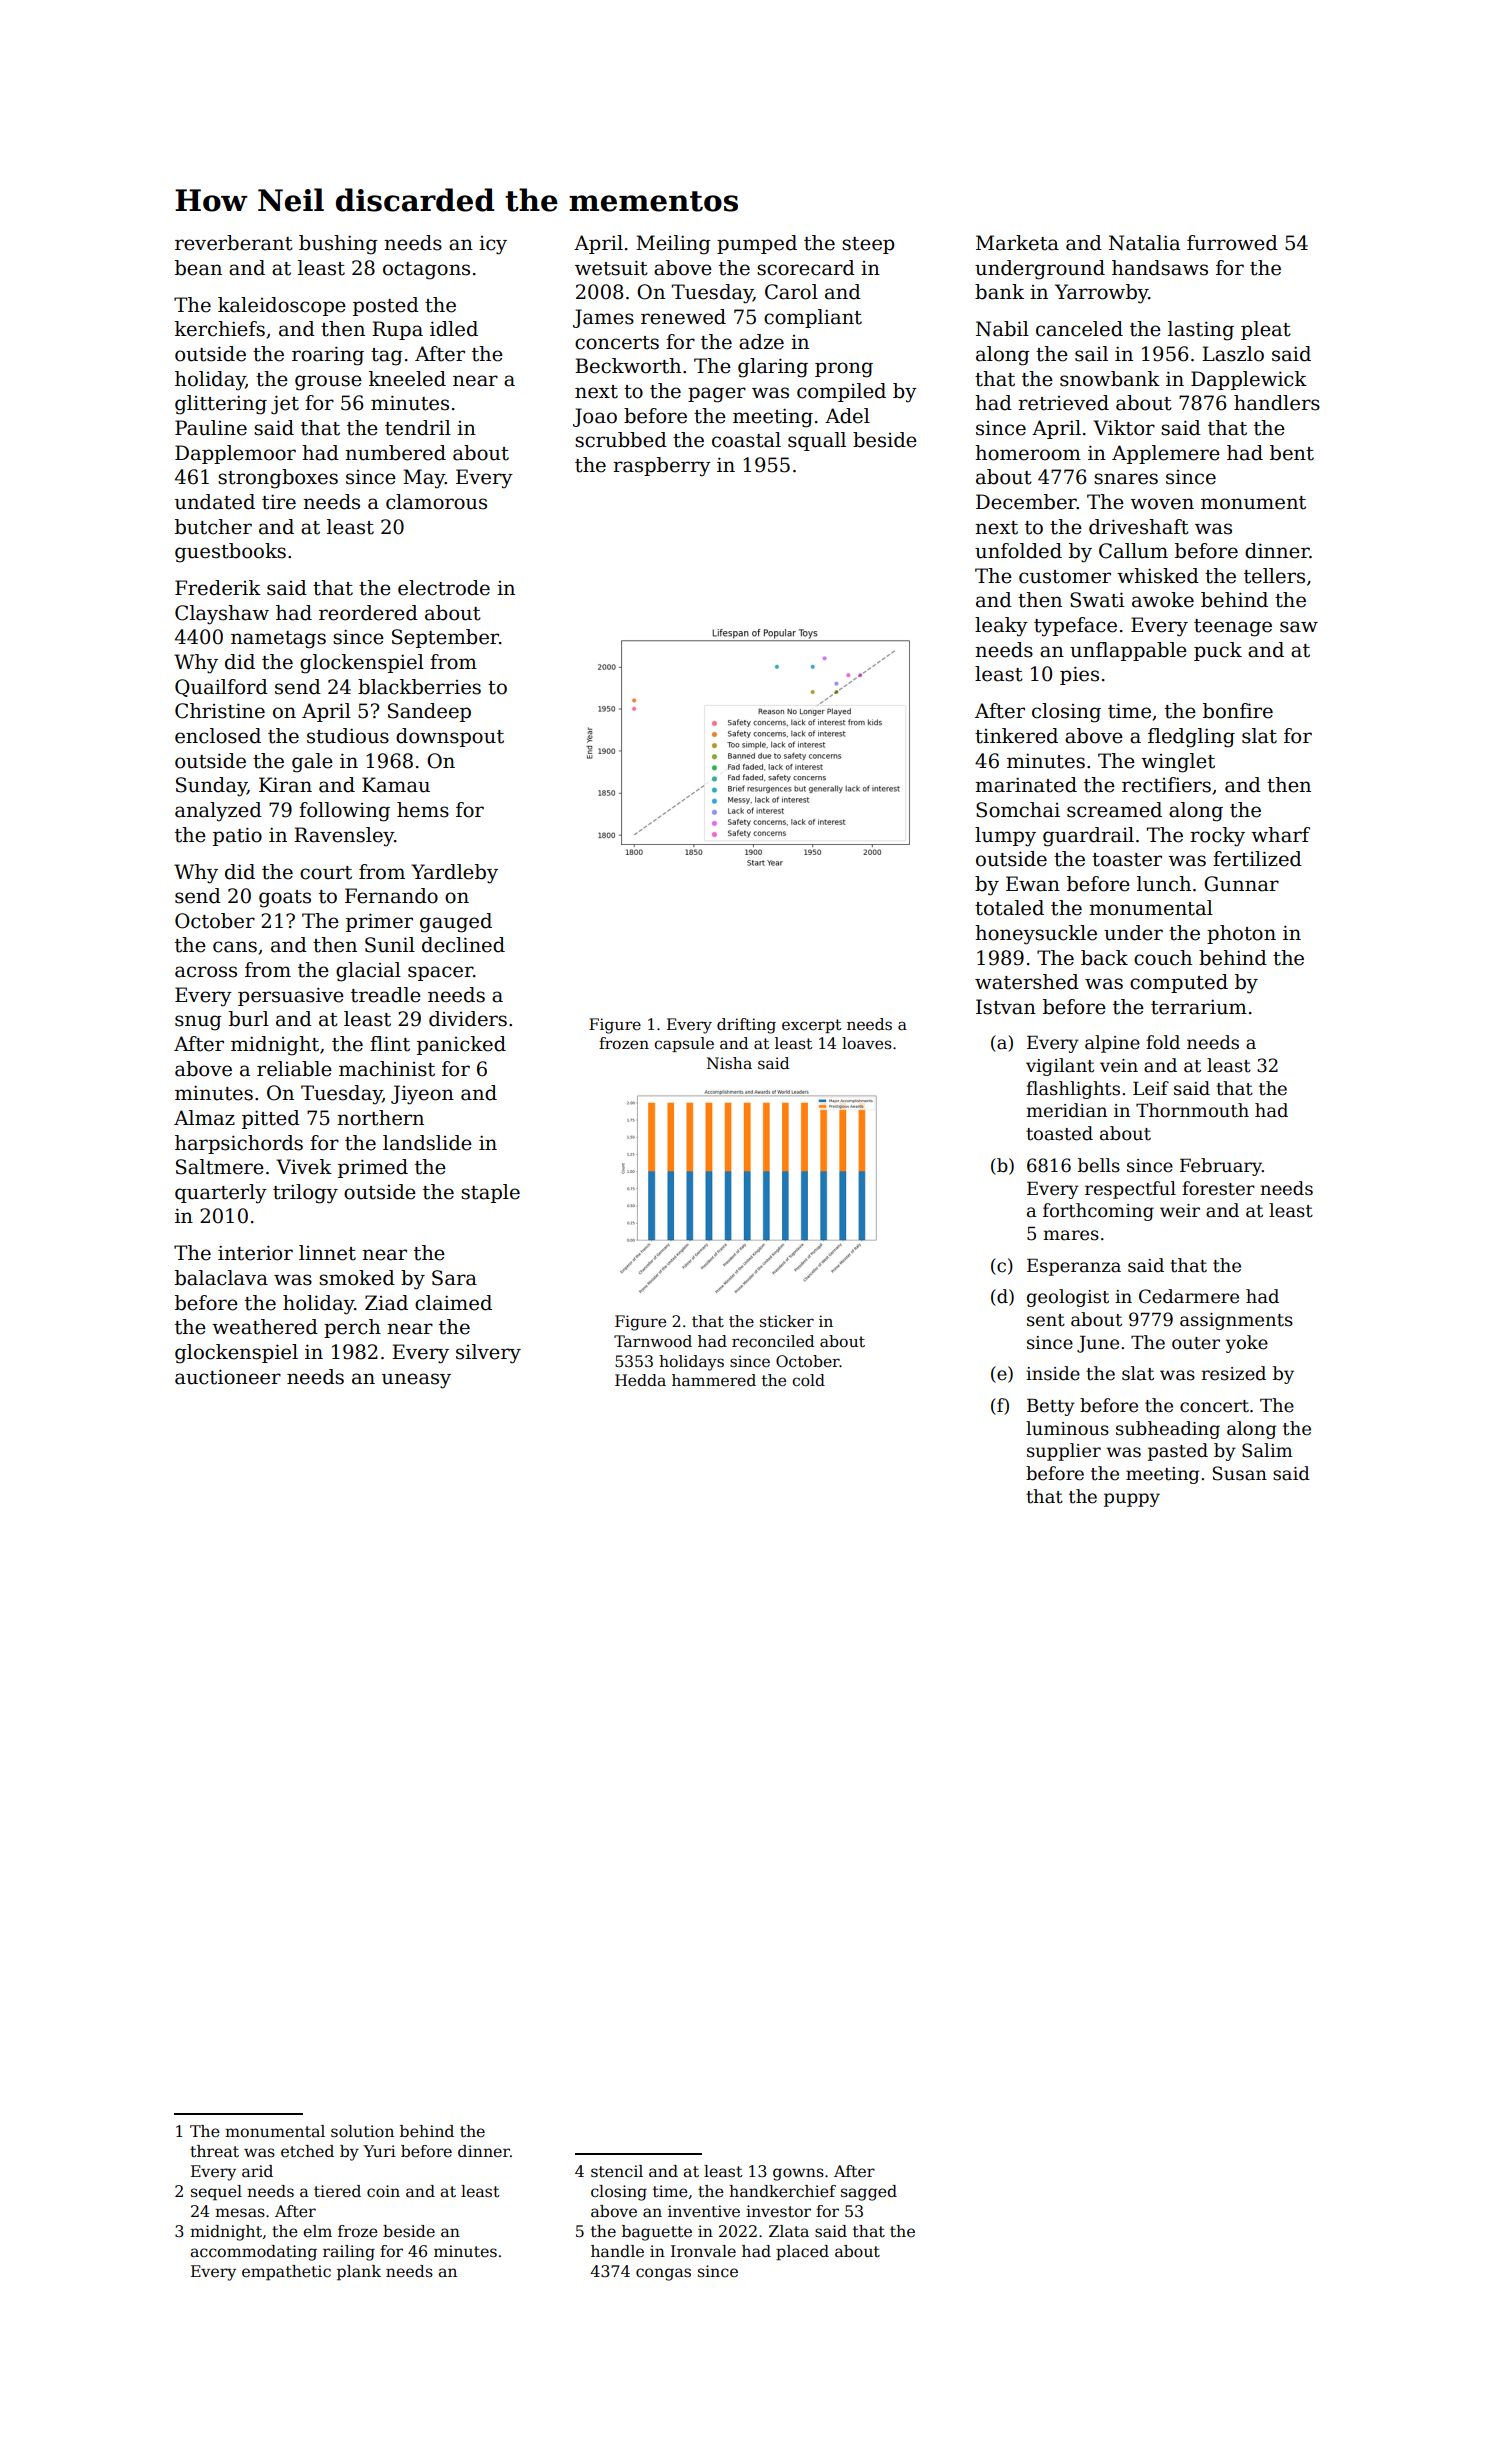  Describe the element at coordinates (234, 243) in the screenshot. I see `reverberant` at that location.
